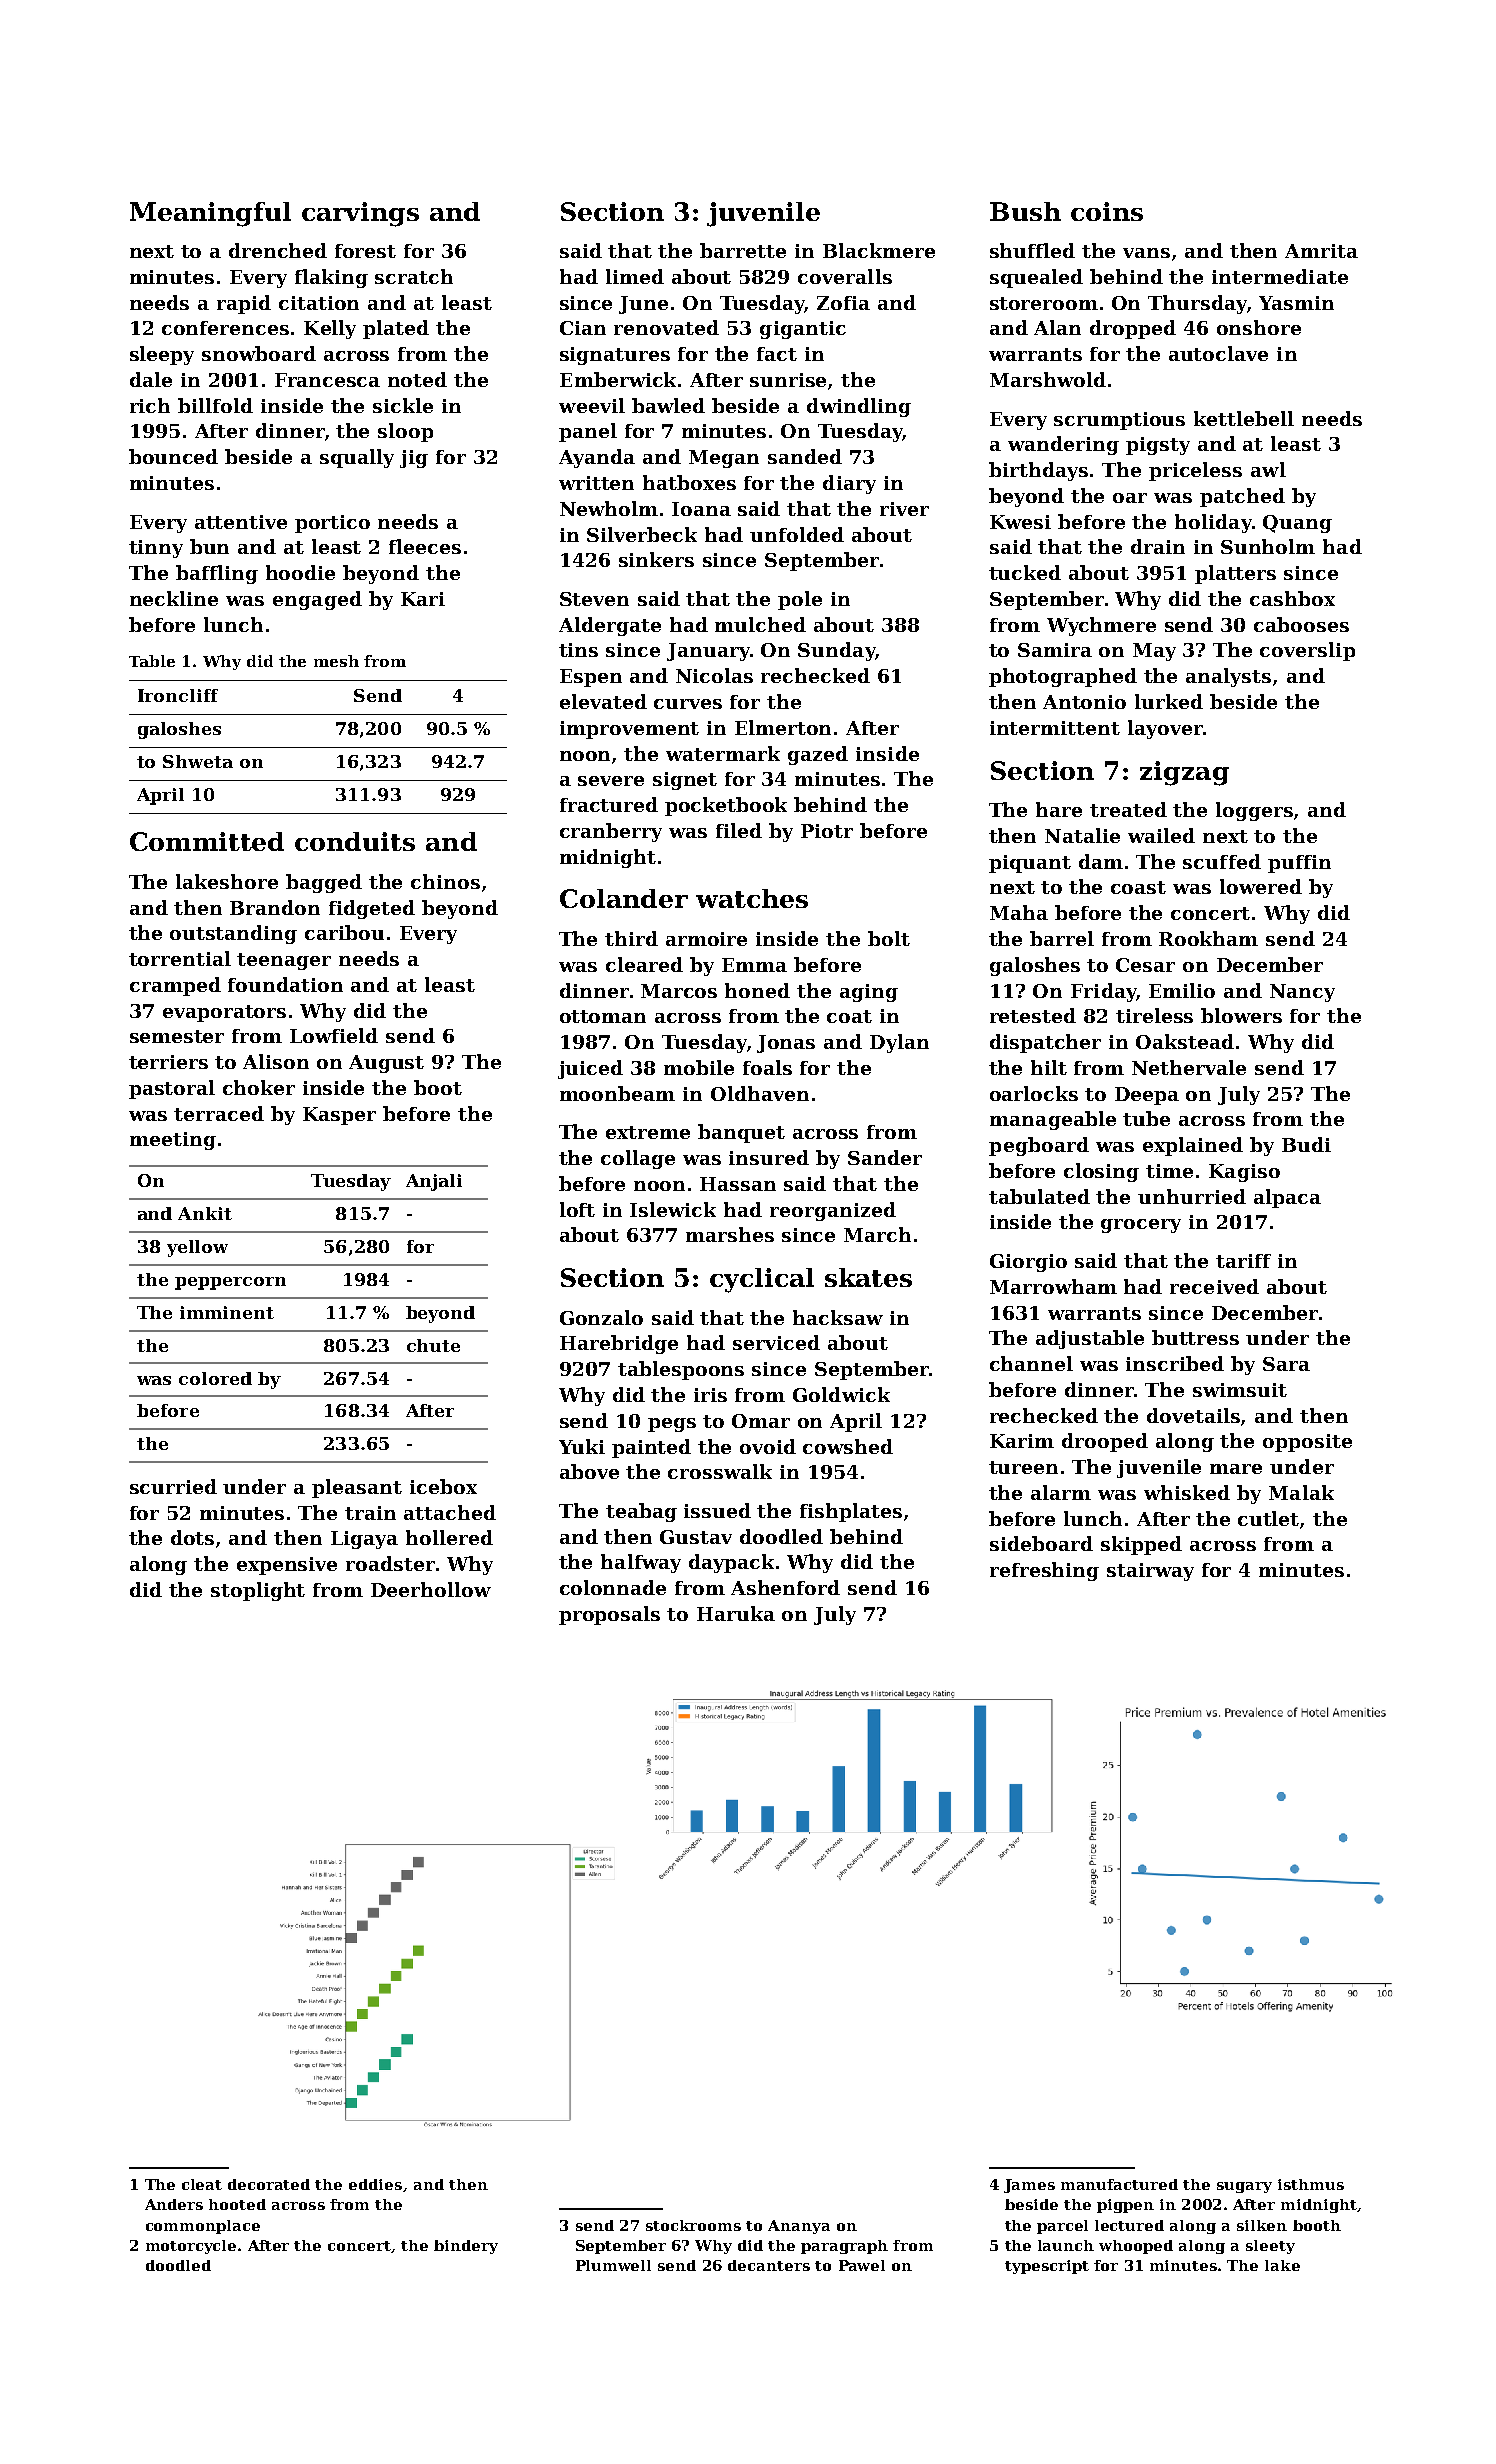 The image size is (1496, 2464). What do you see at coordinates (210, 214) in the document?
I see `Meaningful` at bounding box center [210, 214].
